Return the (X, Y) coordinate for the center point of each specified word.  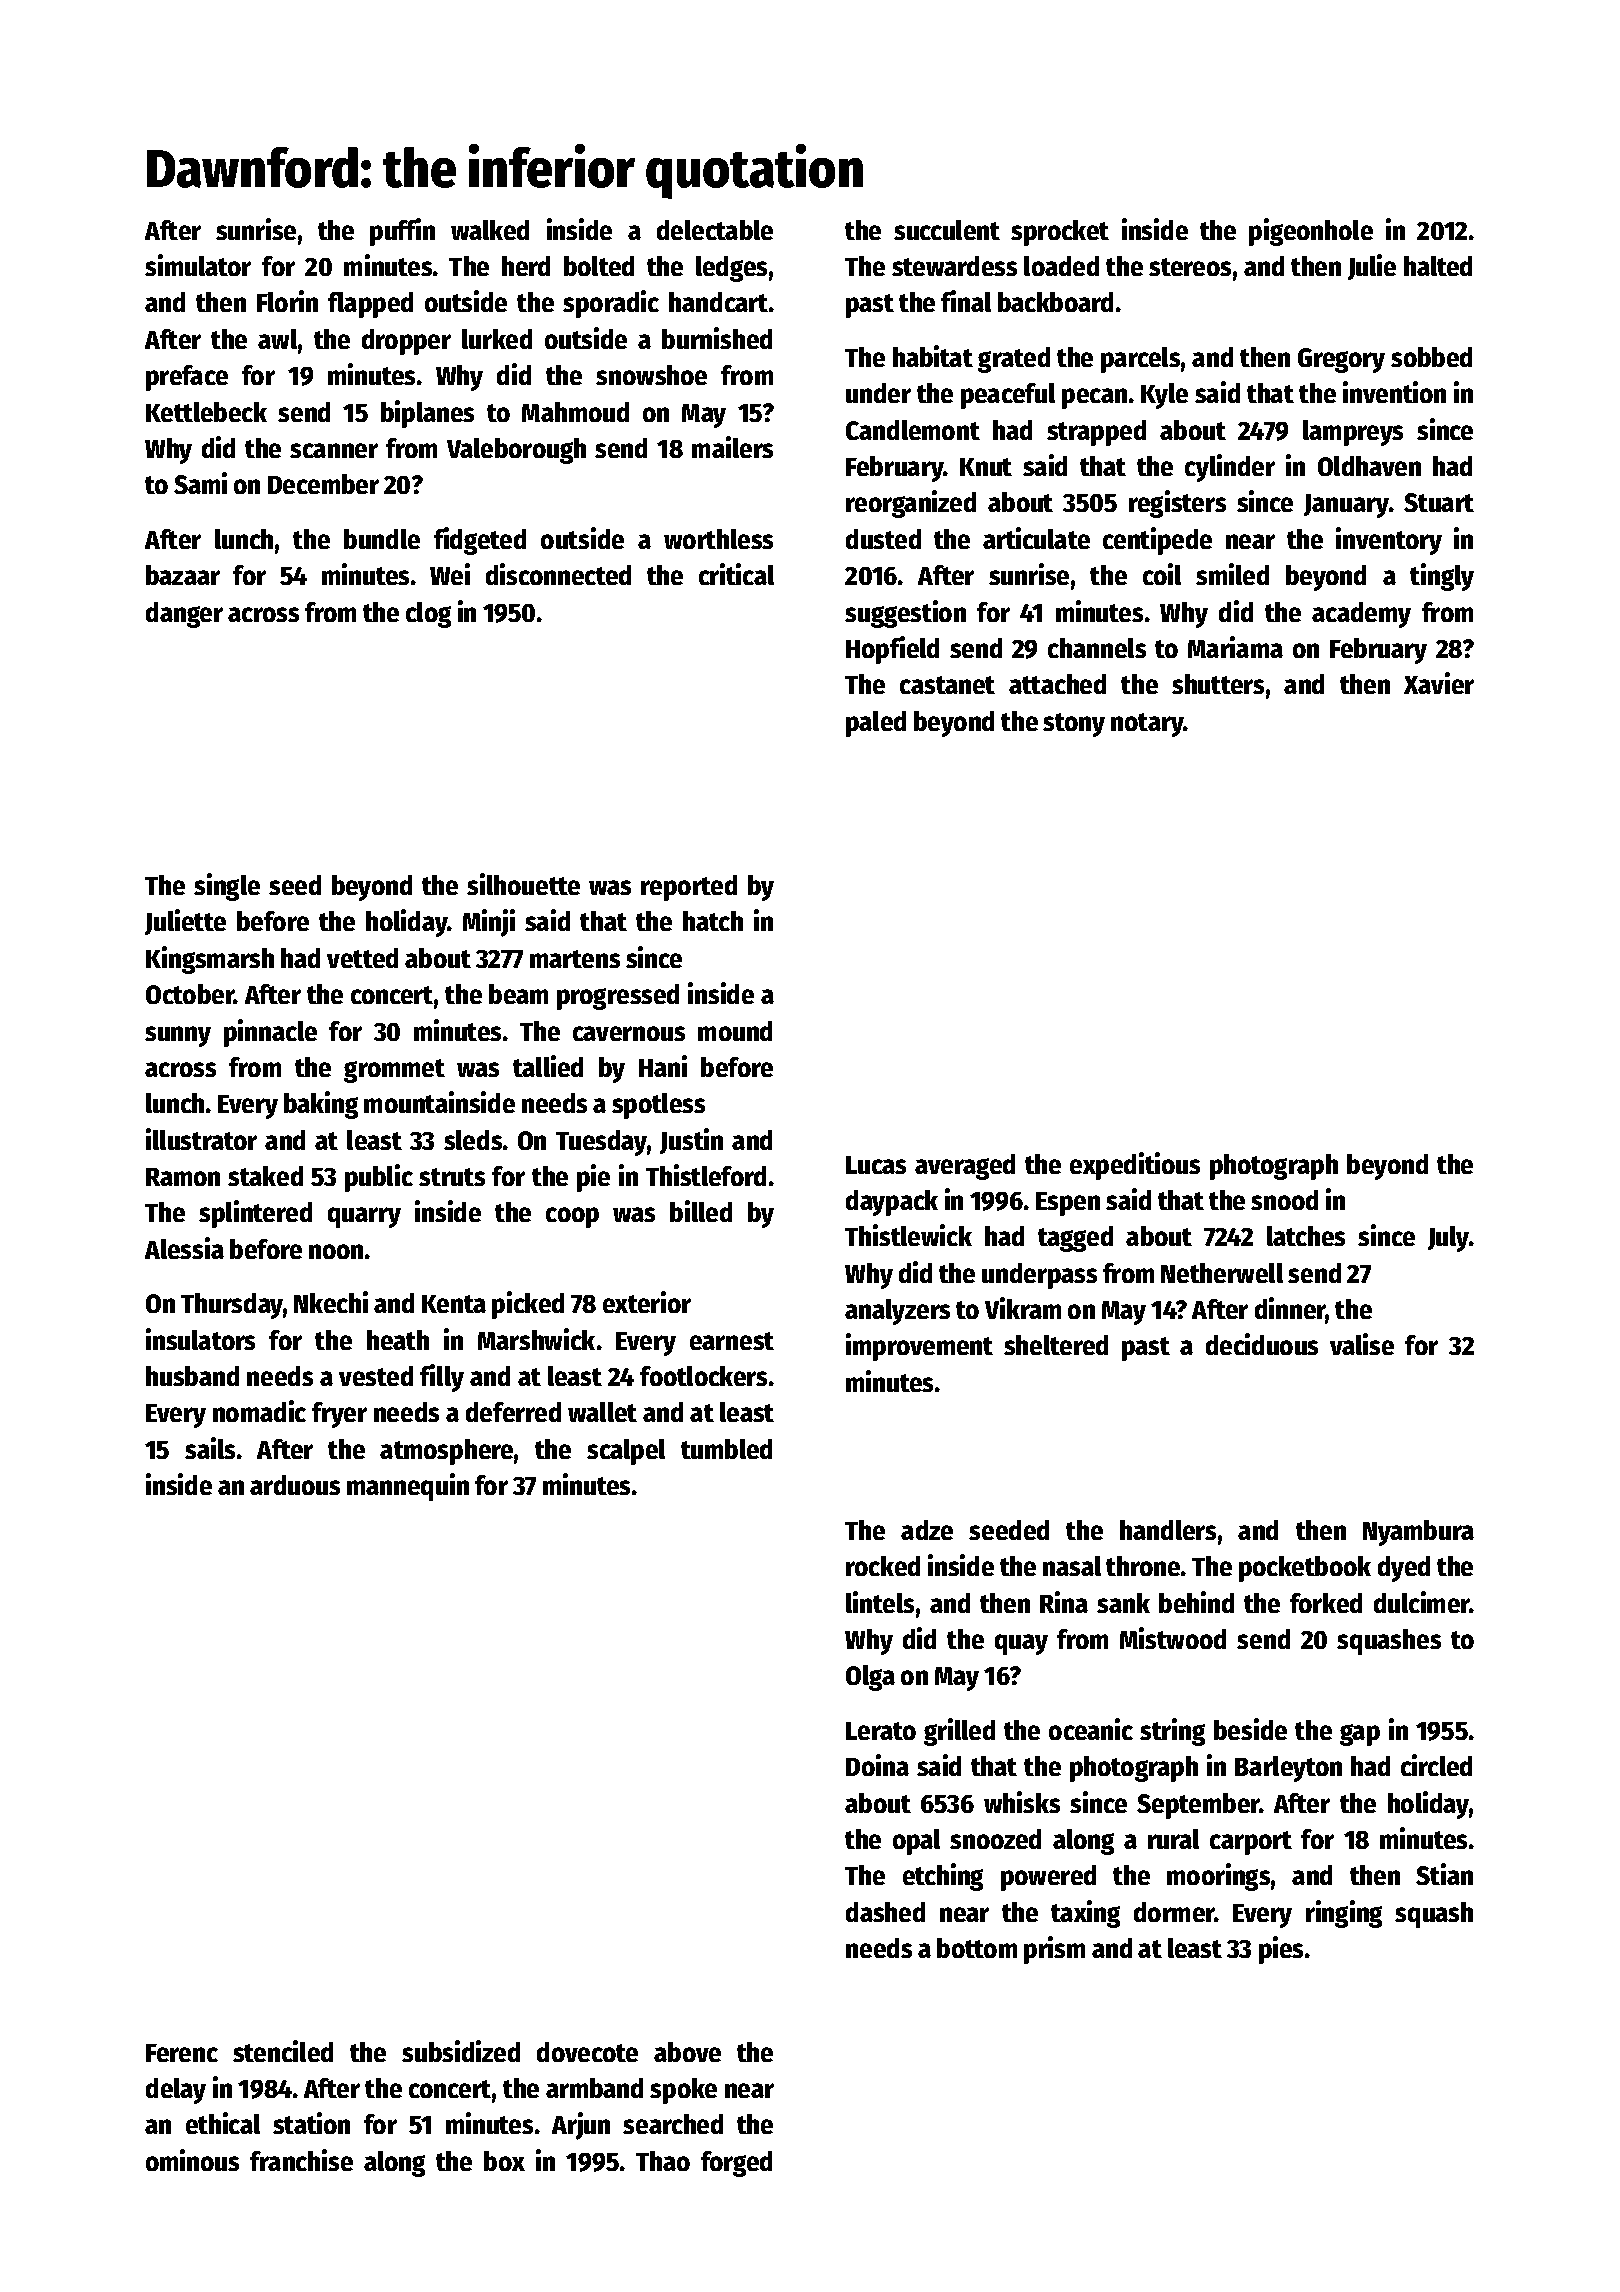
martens (575, 959)
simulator (198, 265)
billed (701, 1211)
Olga (870, 1678)
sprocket (1060, 233)
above (687, 2052)
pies (1281, 1950)
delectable (715, 230)
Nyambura (1418, 1533)
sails (210, 1448)
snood (1284, 1200)
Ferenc (182, 2053)
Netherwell (1222, 1273)
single (227, 887)
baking (321, 1105)
